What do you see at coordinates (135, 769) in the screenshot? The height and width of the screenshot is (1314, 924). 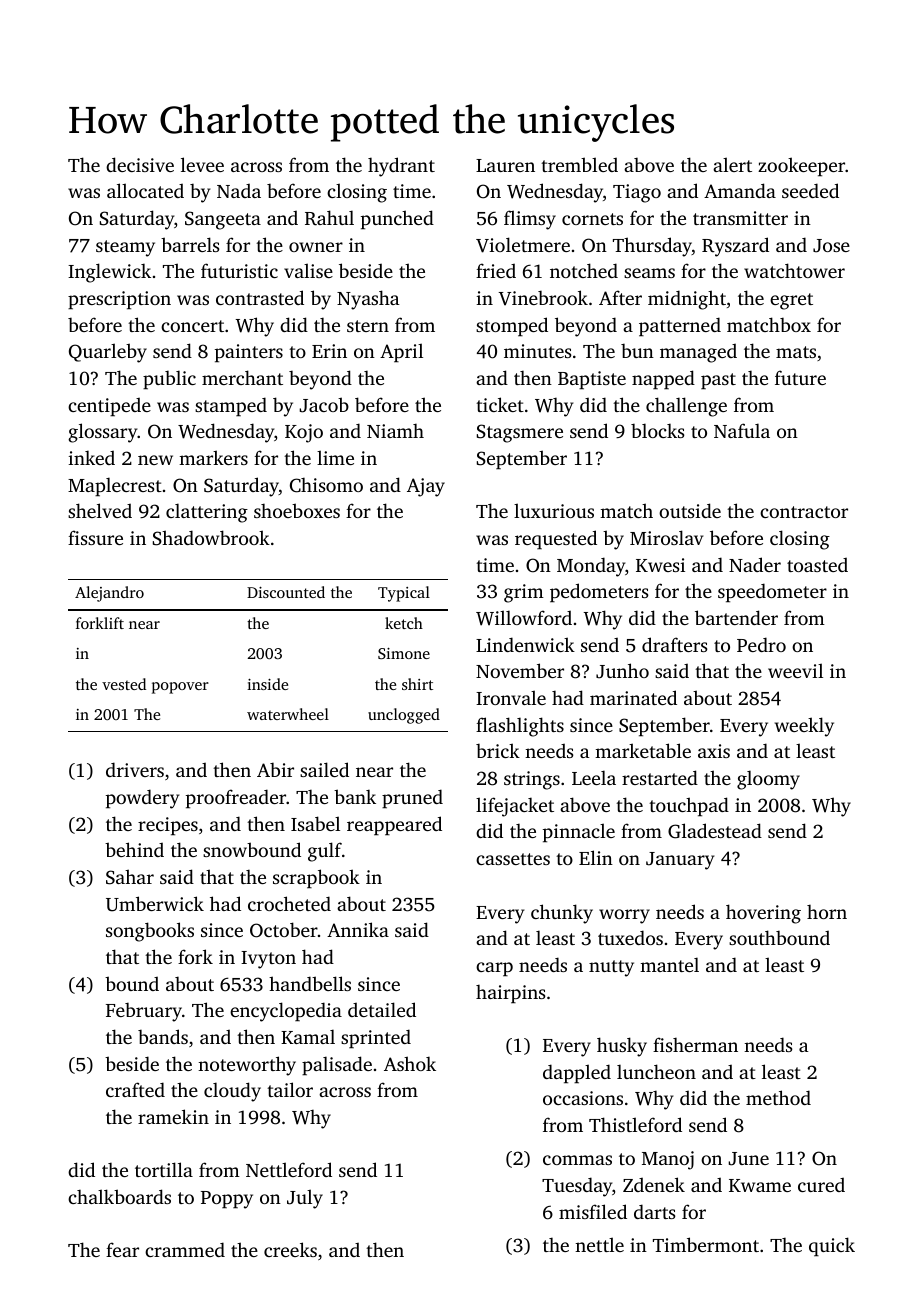 I see `drivers` at bounding box center [135, 769].
